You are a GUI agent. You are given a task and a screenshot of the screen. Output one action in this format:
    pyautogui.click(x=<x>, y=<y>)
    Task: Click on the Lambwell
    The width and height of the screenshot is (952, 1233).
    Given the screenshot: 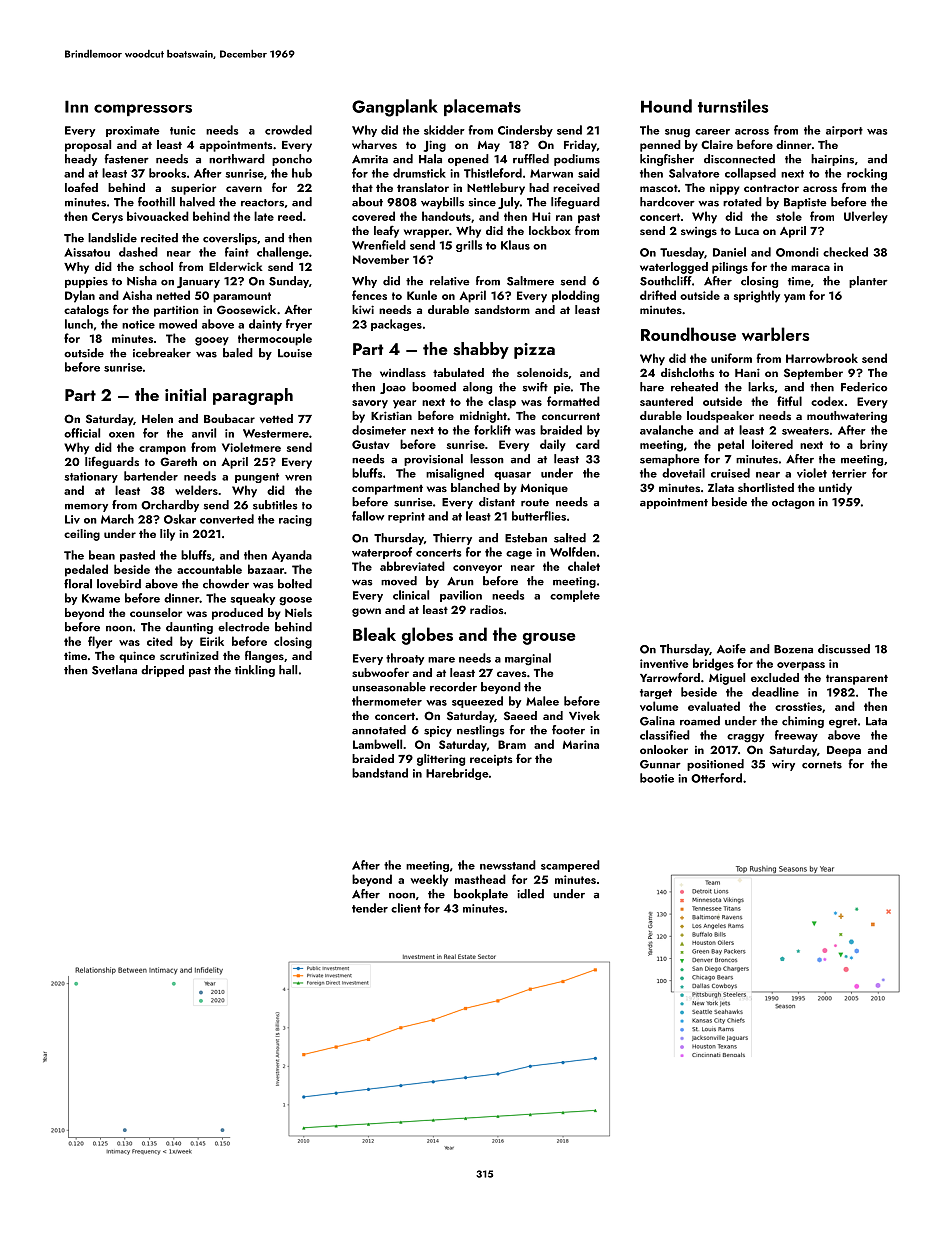 What is the action you would take?
    pyautogui.click(x=377, y=744)
